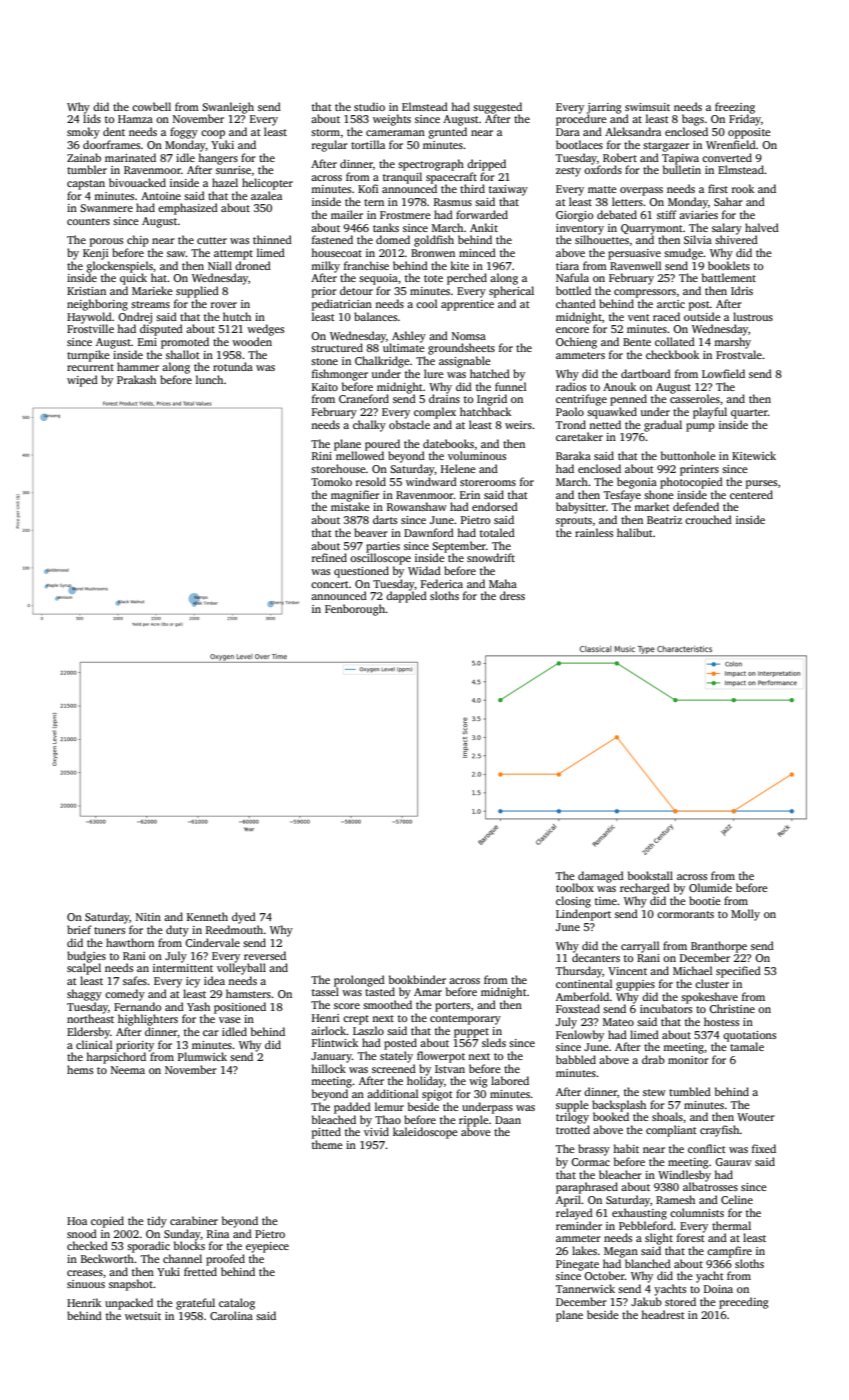  Describe the element at coordinates (735, 108) in the screenshot. I see `freezing` at that location.
